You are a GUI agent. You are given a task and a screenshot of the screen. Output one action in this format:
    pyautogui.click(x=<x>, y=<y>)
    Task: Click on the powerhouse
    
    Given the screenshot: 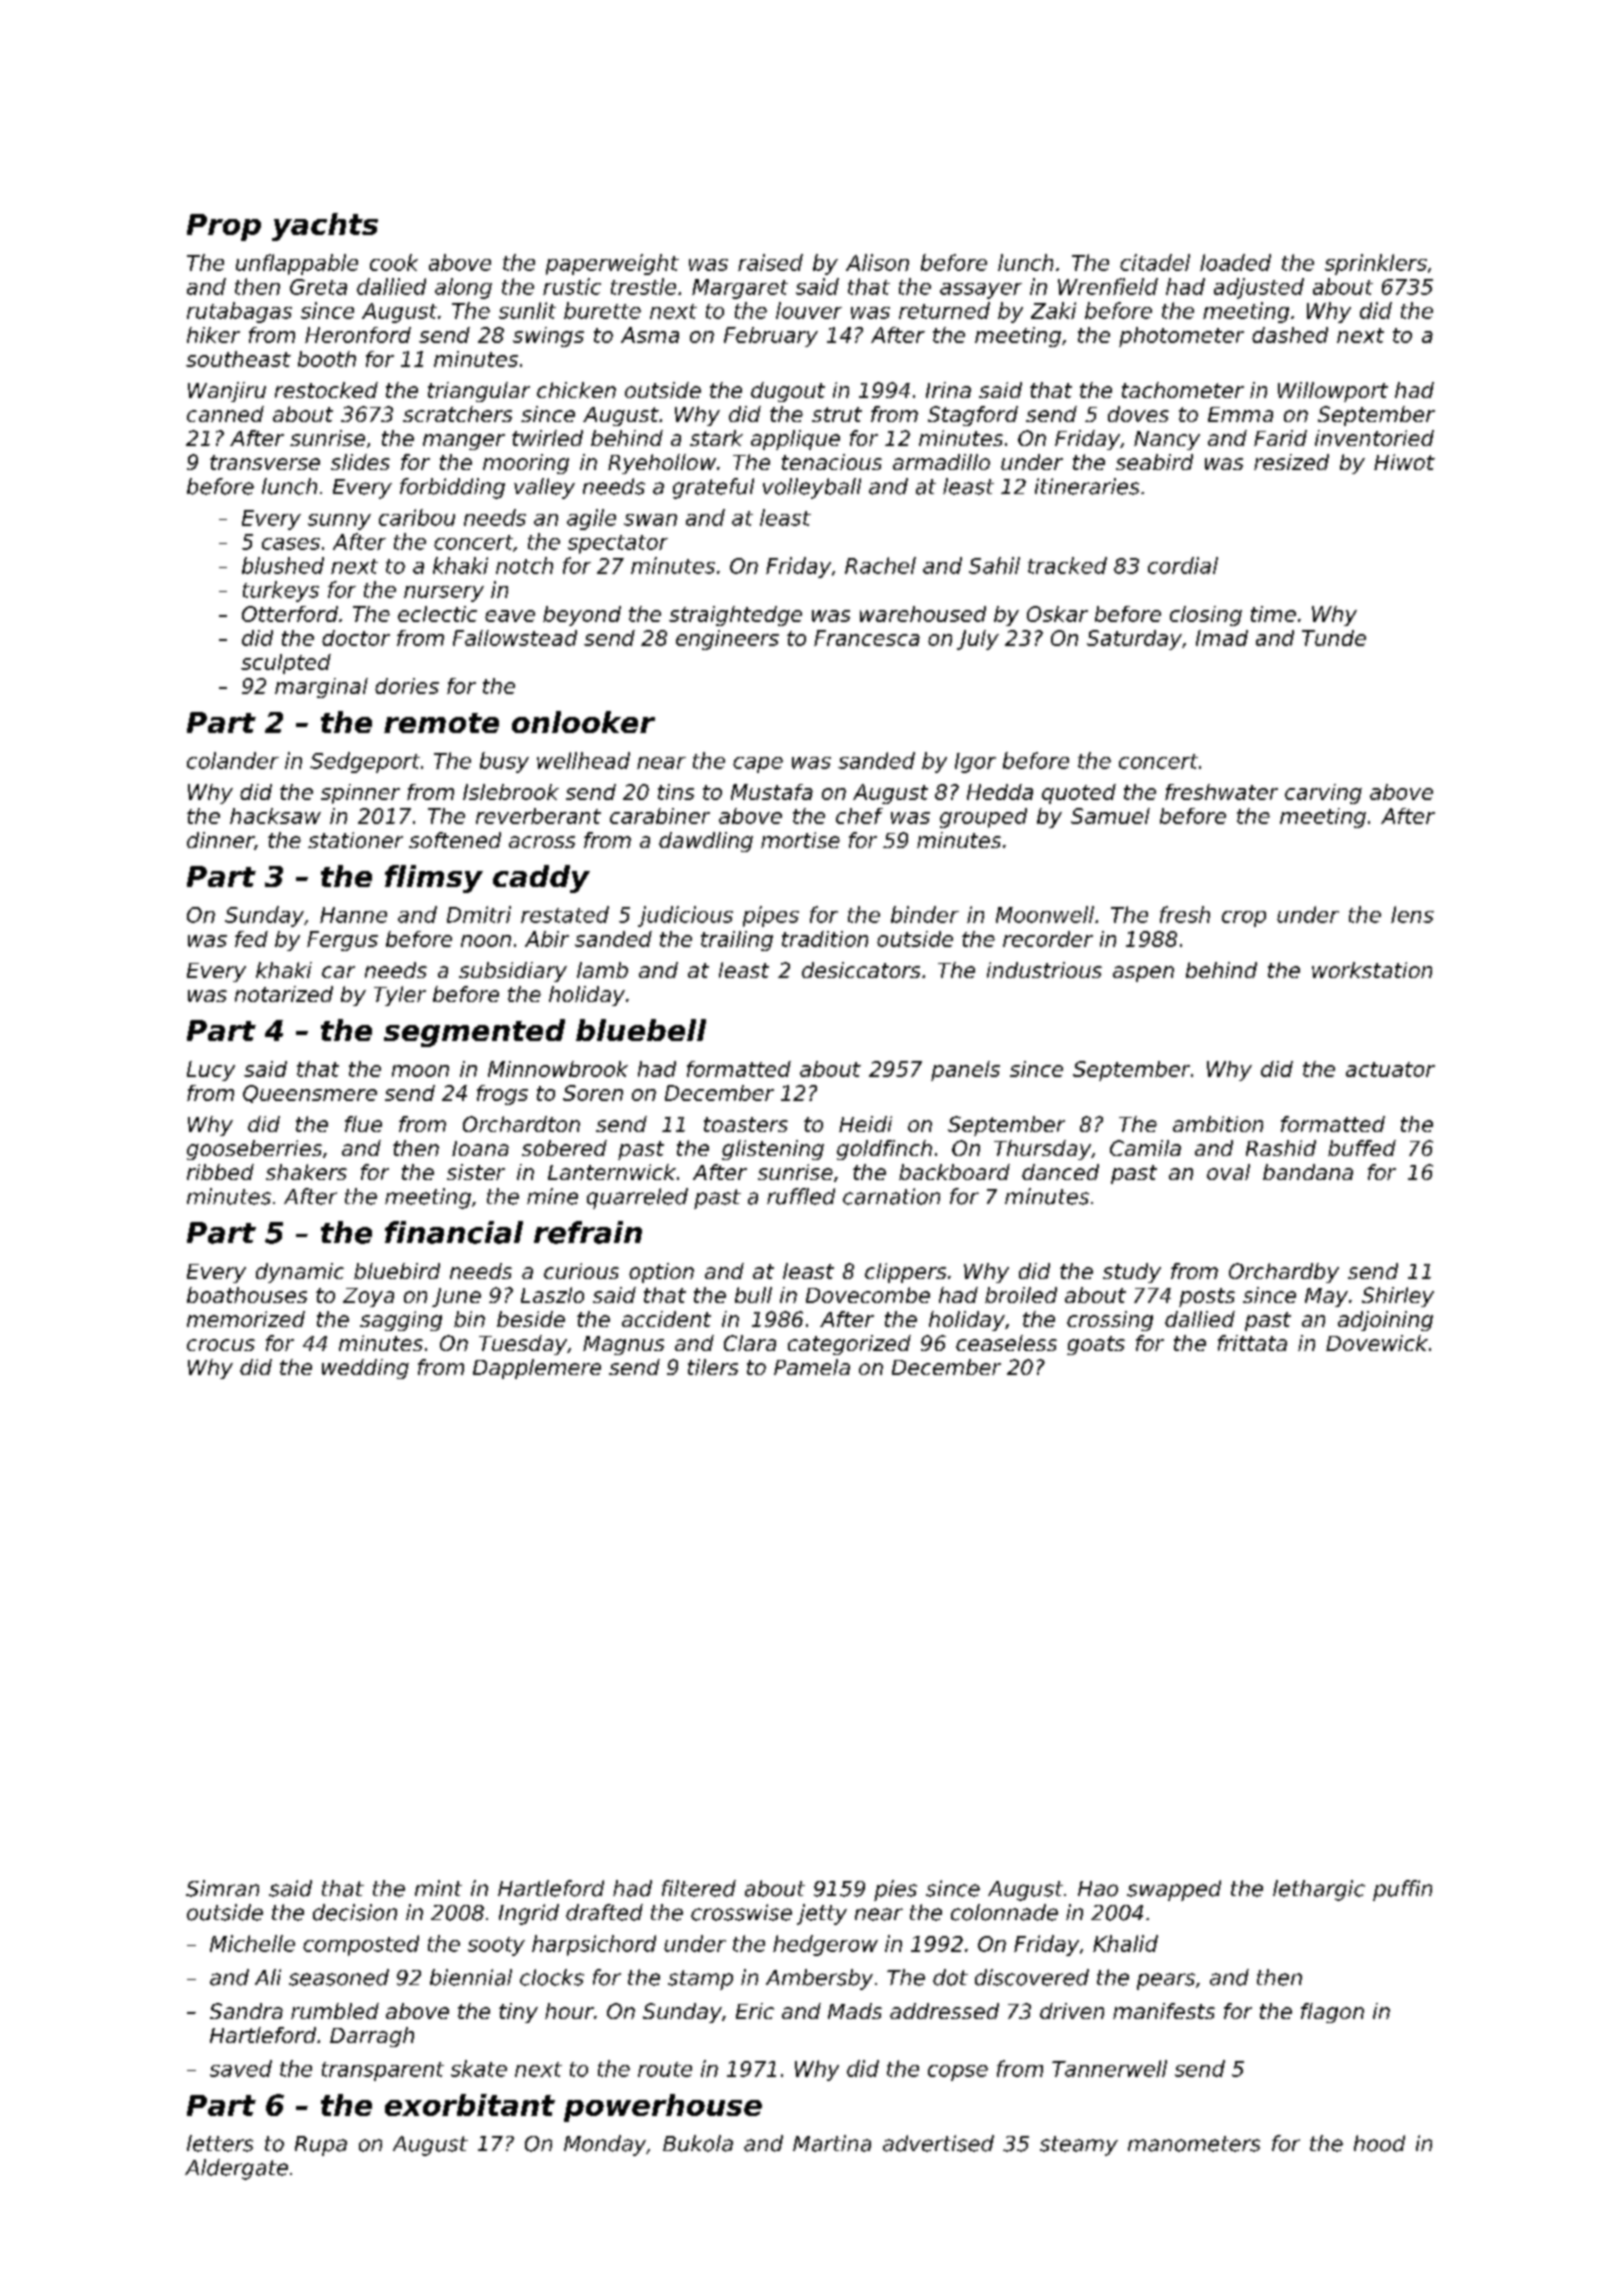 What is the action you would take?
    pyautogui.click(x=663, y=2108)
